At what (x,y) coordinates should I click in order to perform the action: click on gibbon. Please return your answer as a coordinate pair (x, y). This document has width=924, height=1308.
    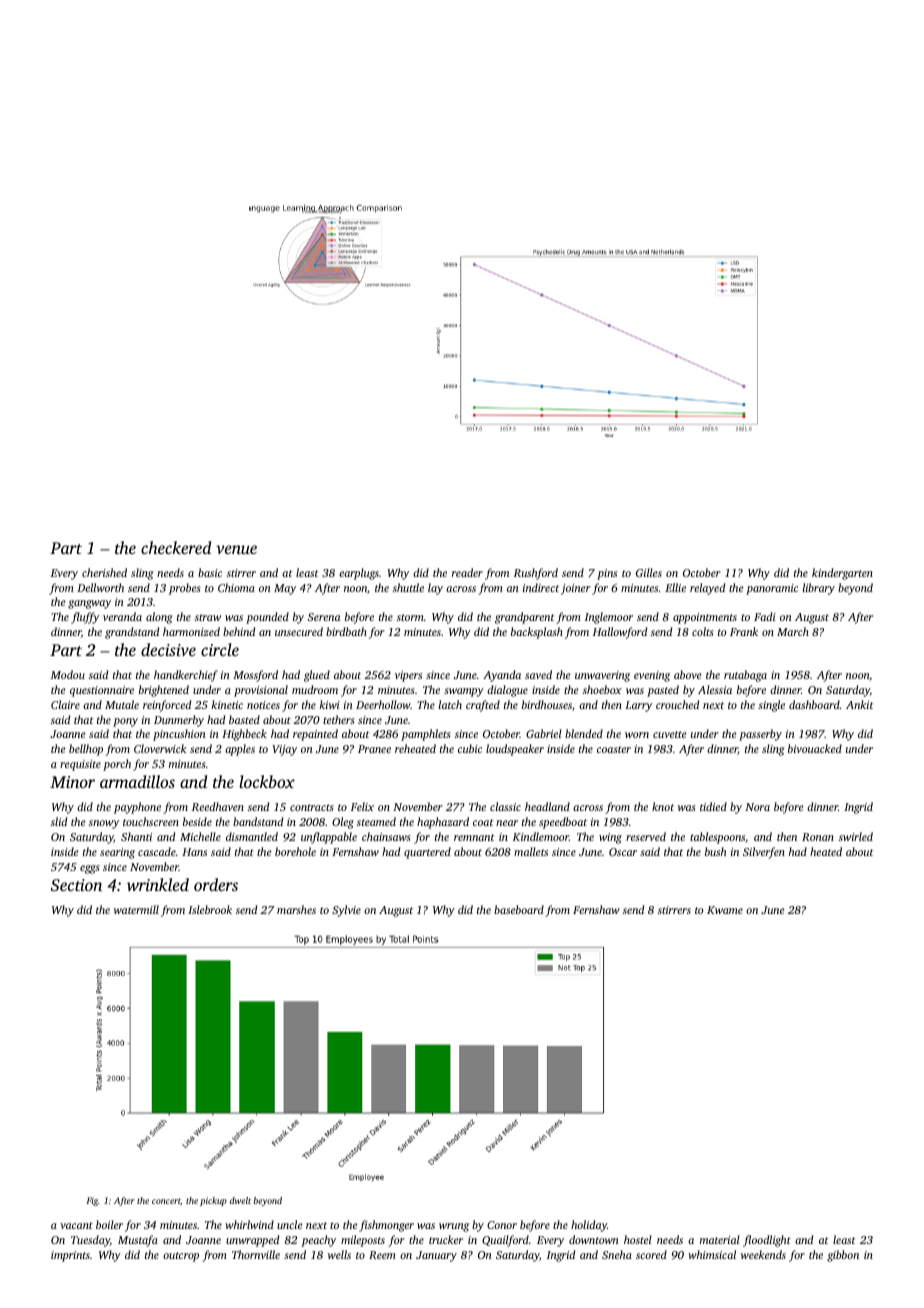
    Looking at the image, I should click on (843, 1256).
